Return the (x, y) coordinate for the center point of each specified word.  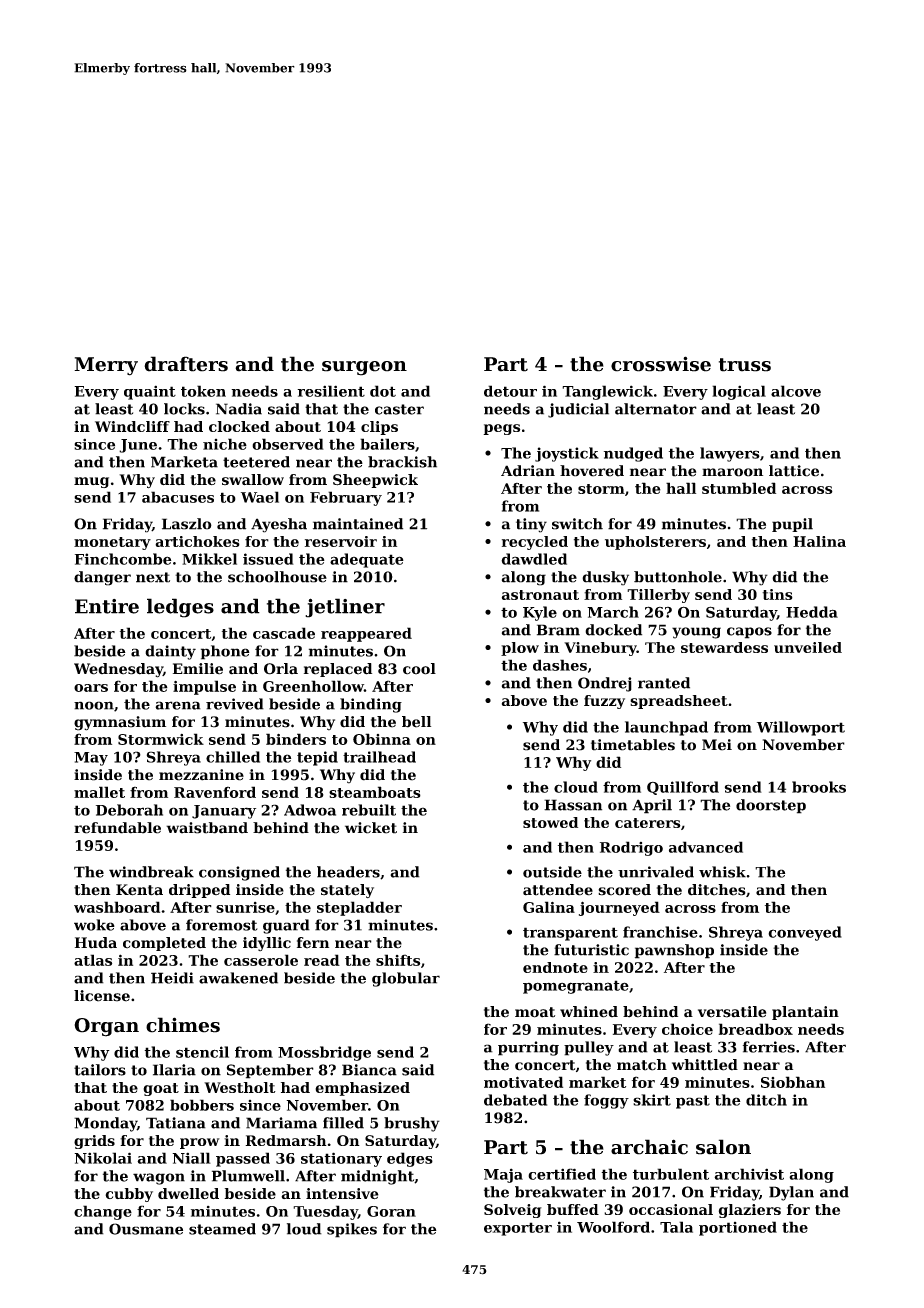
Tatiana (176, 1123)
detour (510, 391)
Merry (106, 366)
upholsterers (655, 543)
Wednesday (118, 670)
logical (739, 392)
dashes (560, 665)
